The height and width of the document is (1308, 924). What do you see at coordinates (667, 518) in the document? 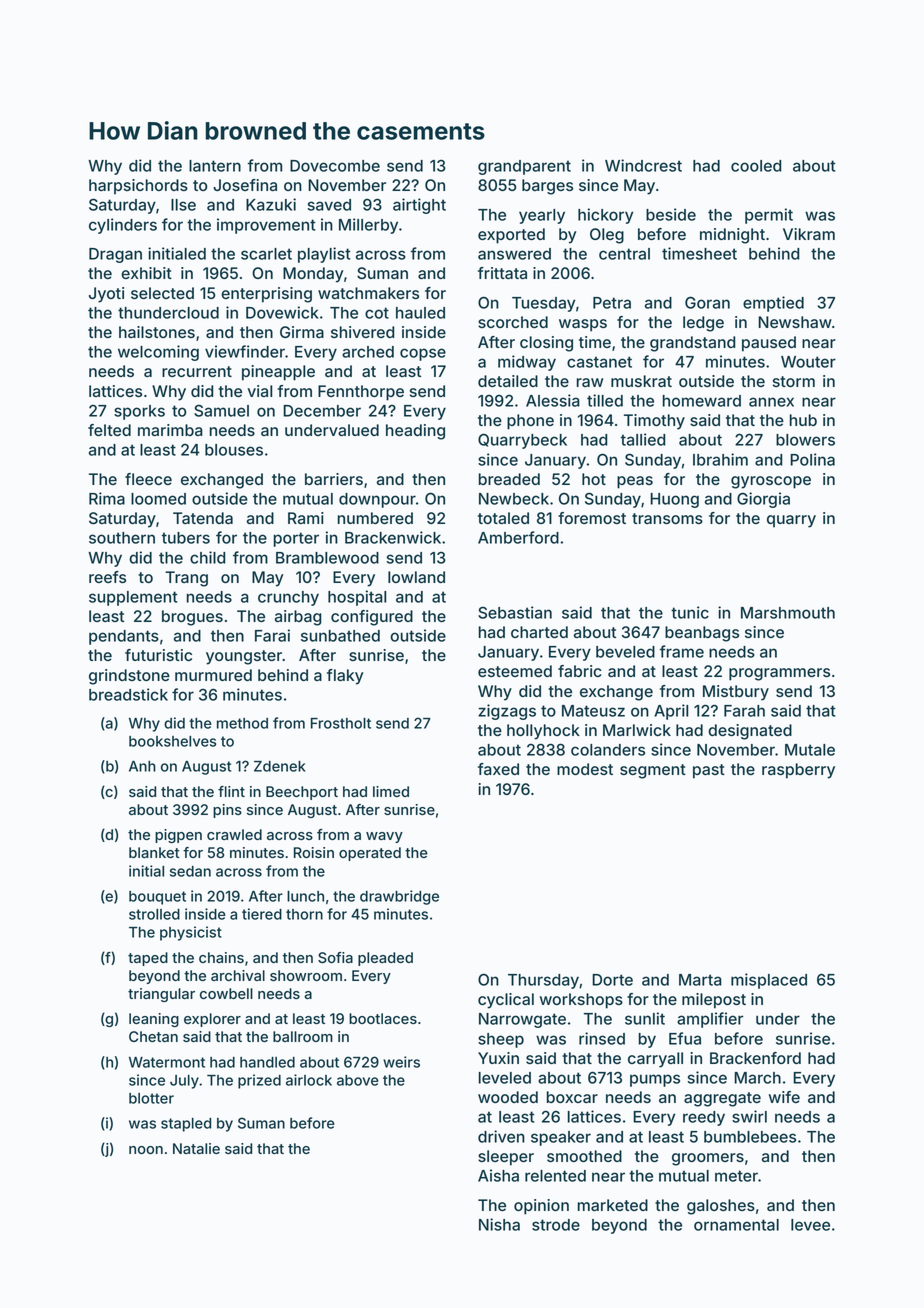
I see `transoms` at bounding box center [667, 518].
